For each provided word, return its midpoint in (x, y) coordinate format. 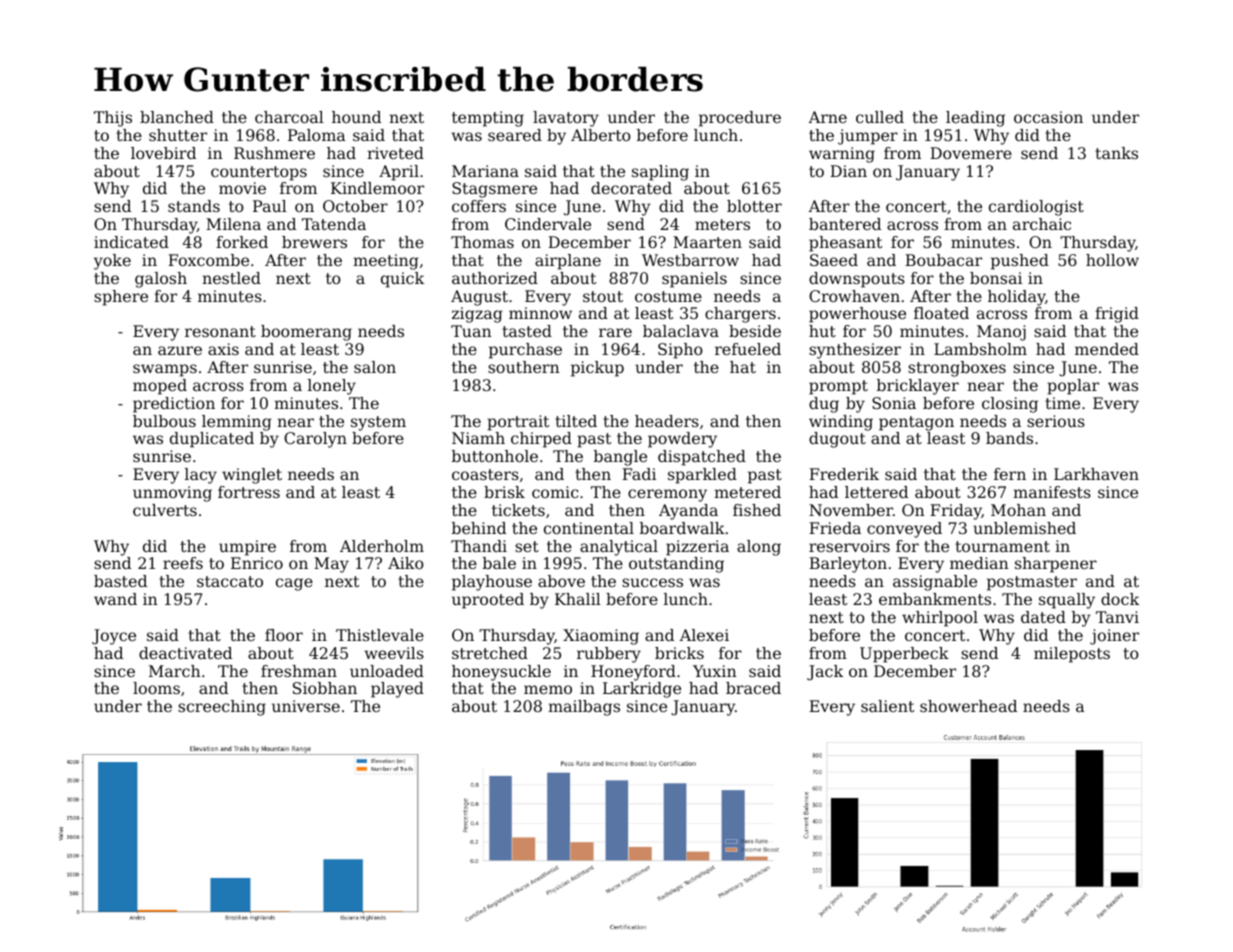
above (561, 581)
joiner (1114, 637)
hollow (1112, 260)
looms (156, 688)
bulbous (164, 421)
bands (1009, 438)
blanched (177, 117)
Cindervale (548, 224)
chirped (541, 440)
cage (294, 584)
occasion (1048, 117)
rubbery (609, 655)
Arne (827, 117)
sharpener (1056, 565)
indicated (131, 242)
